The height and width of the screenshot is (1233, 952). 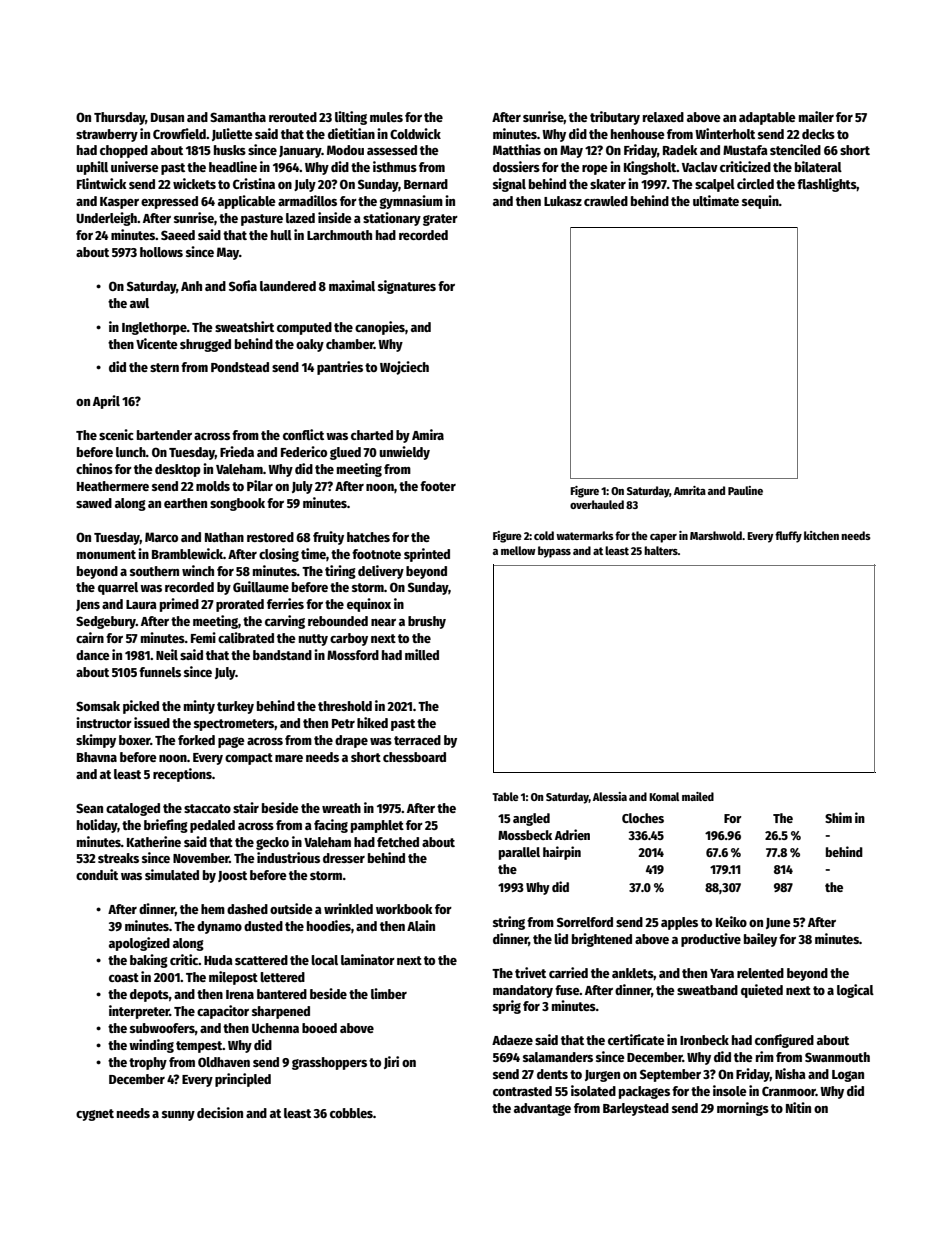 I want to click on hull, so click(x=281, y=235).
